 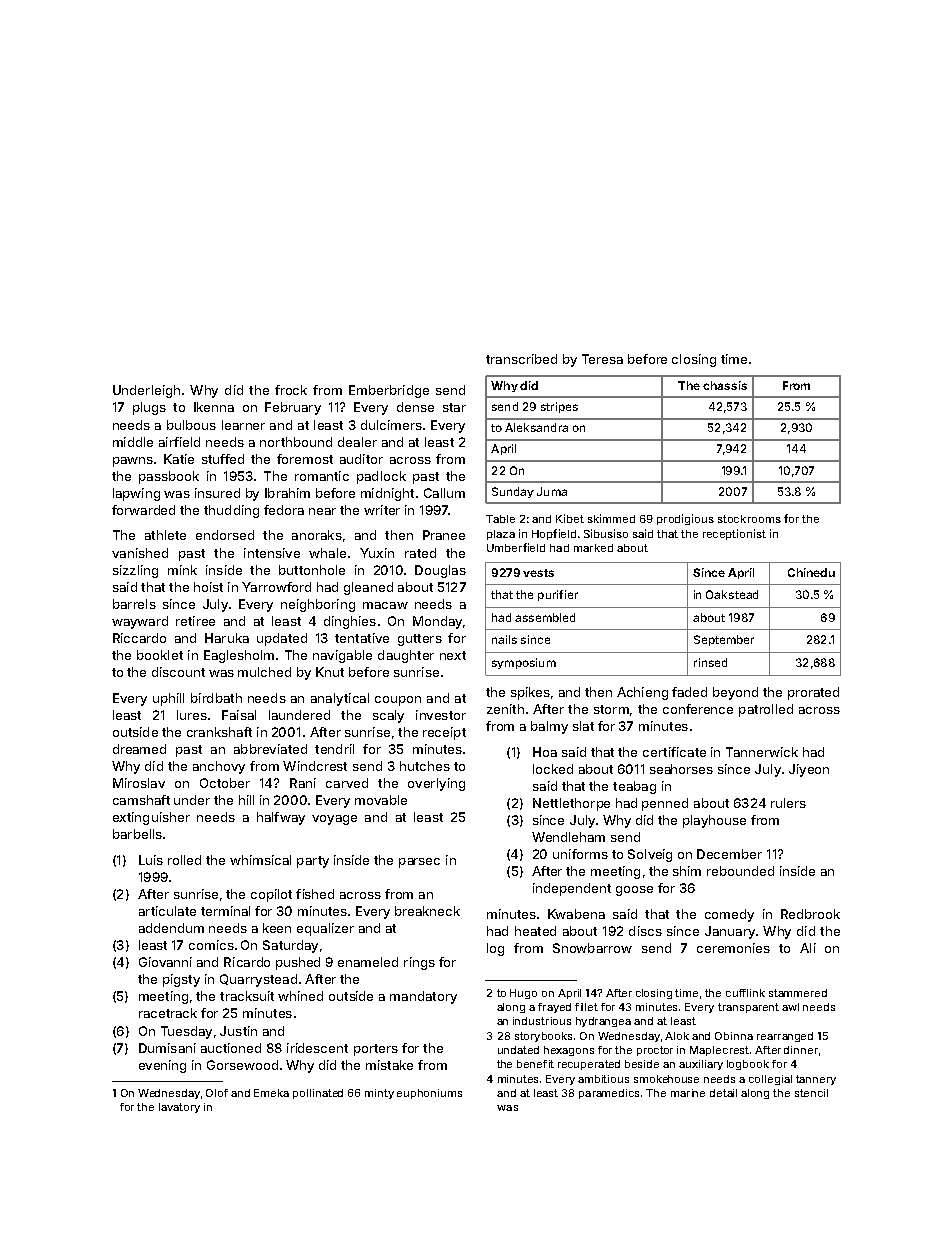 What do you see at coordinates (645, 931) in the image?
I see `discs` at bounding box center [645, 931].
